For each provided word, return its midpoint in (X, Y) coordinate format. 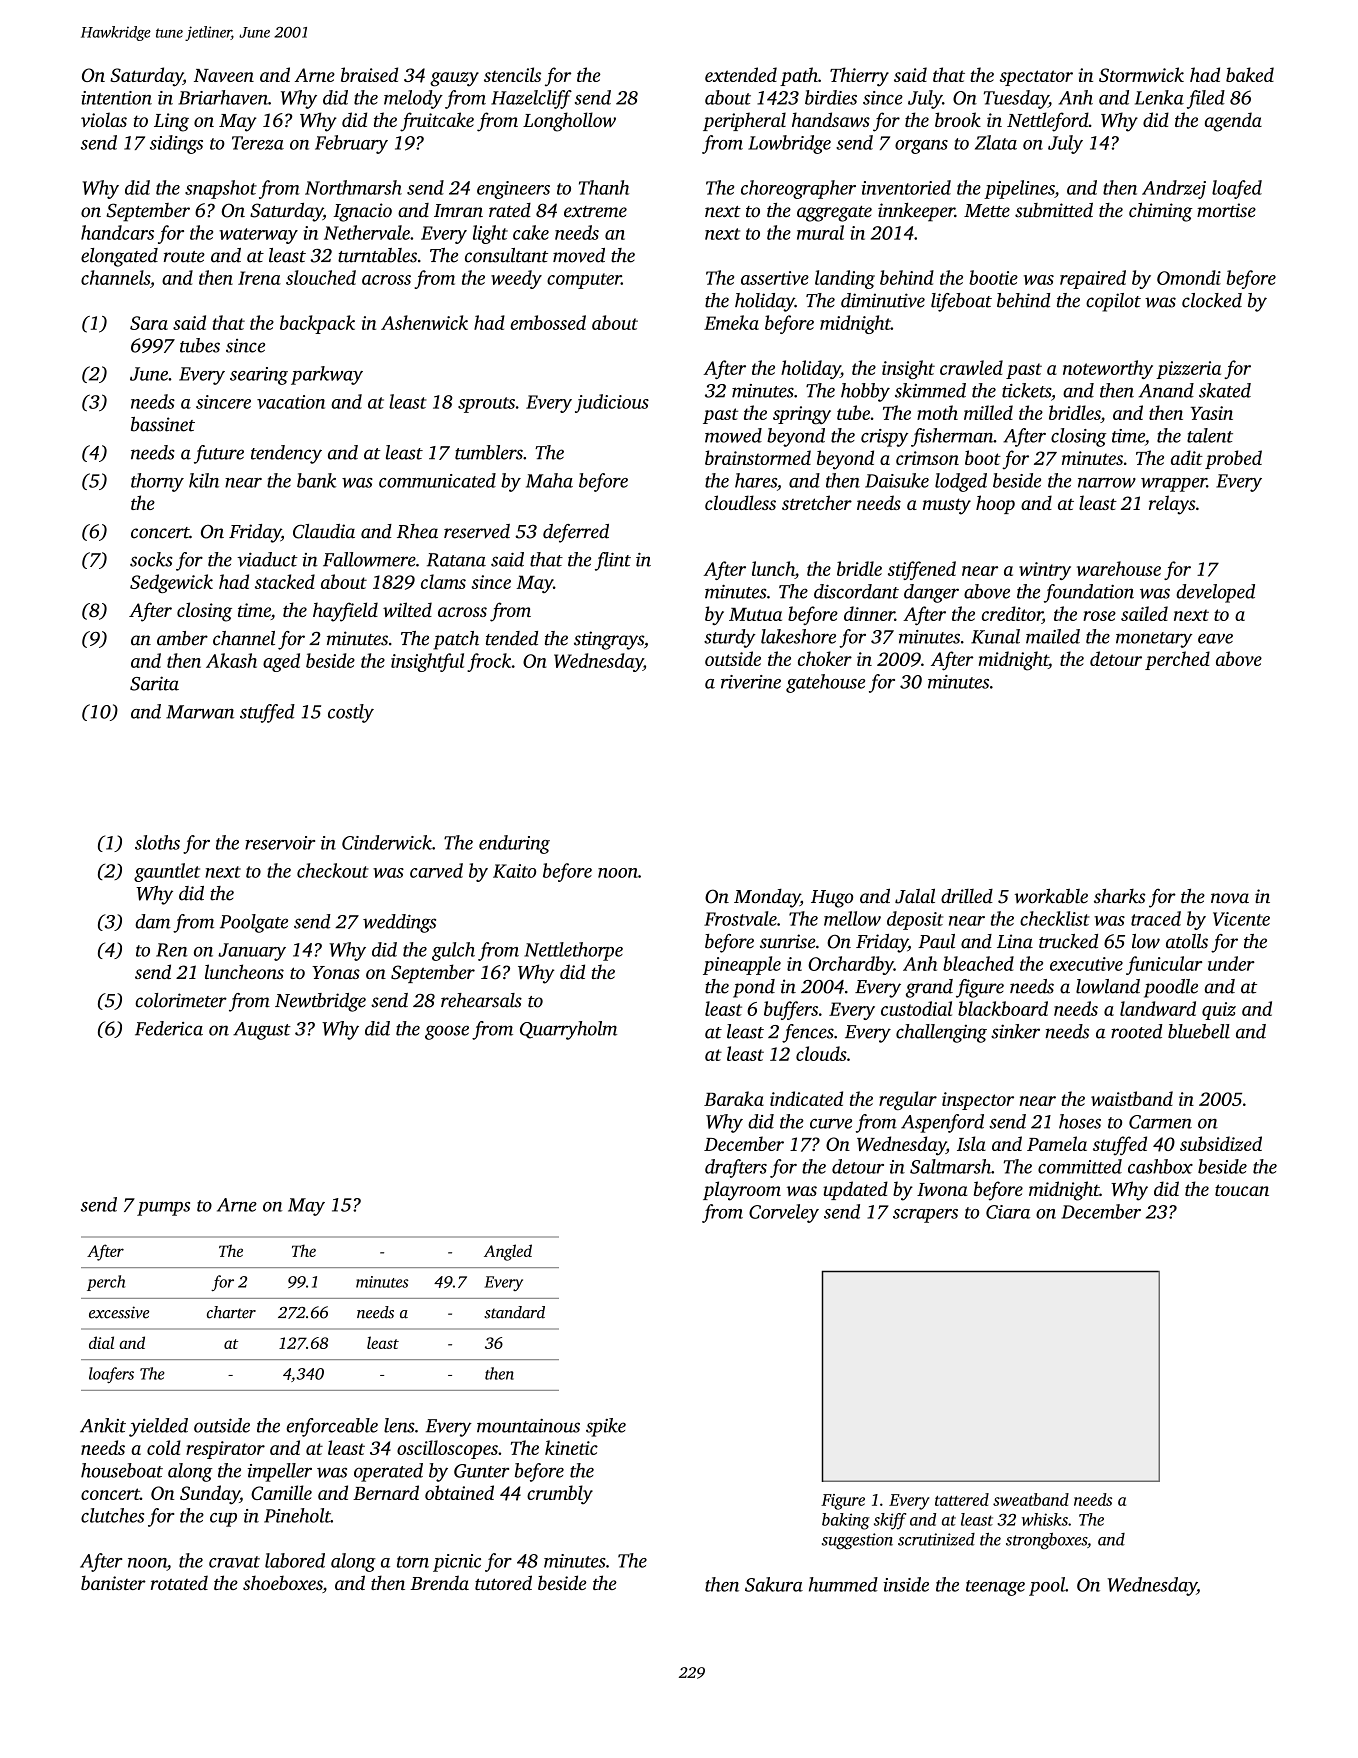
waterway (258, 236)
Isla (971, 1143)
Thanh (604, 187)
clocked (1212, 300)
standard (514, 1312)
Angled (508, 1252)
